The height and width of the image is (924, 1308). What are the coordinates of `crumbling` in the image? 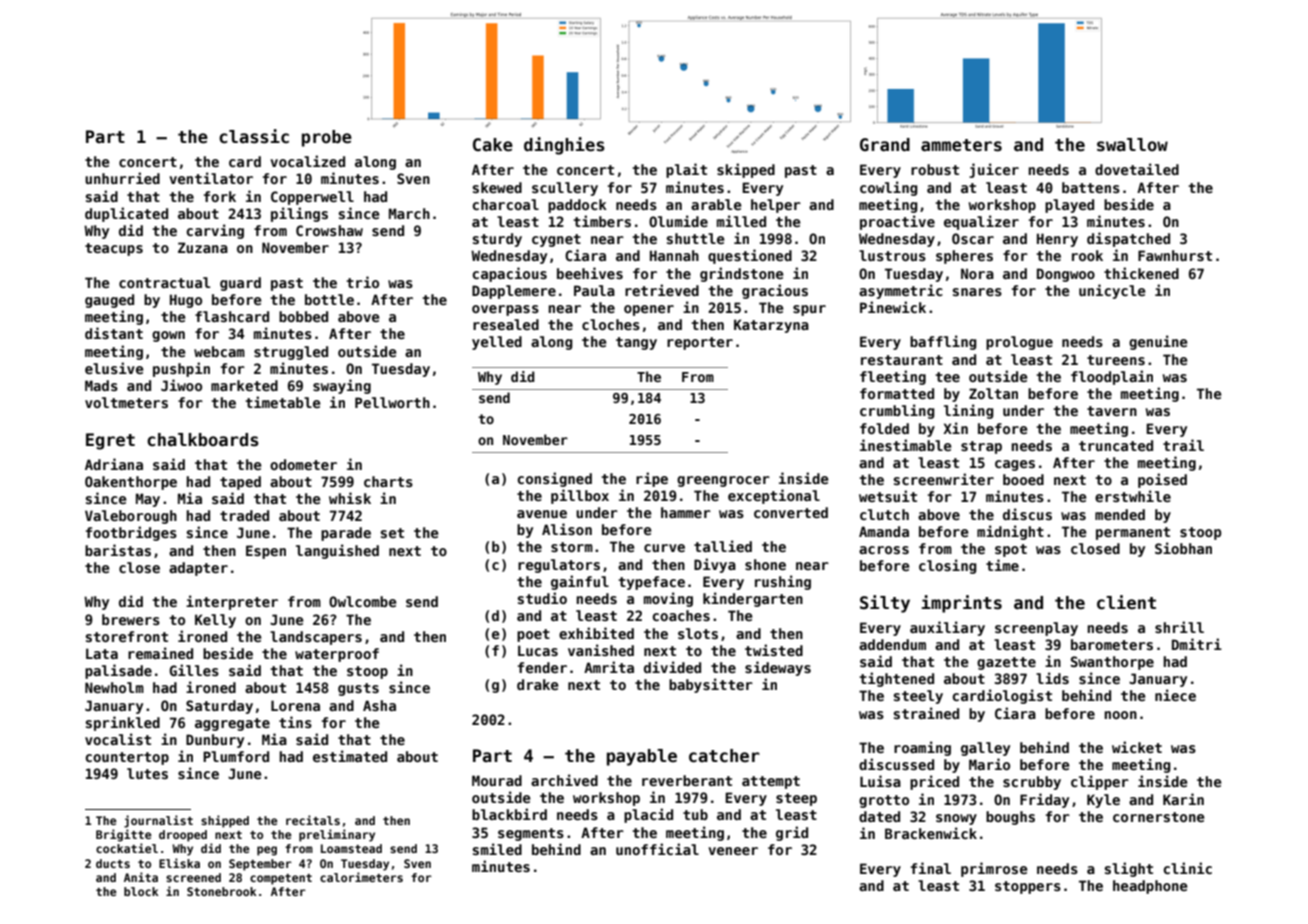 It's located at (897, 411).
